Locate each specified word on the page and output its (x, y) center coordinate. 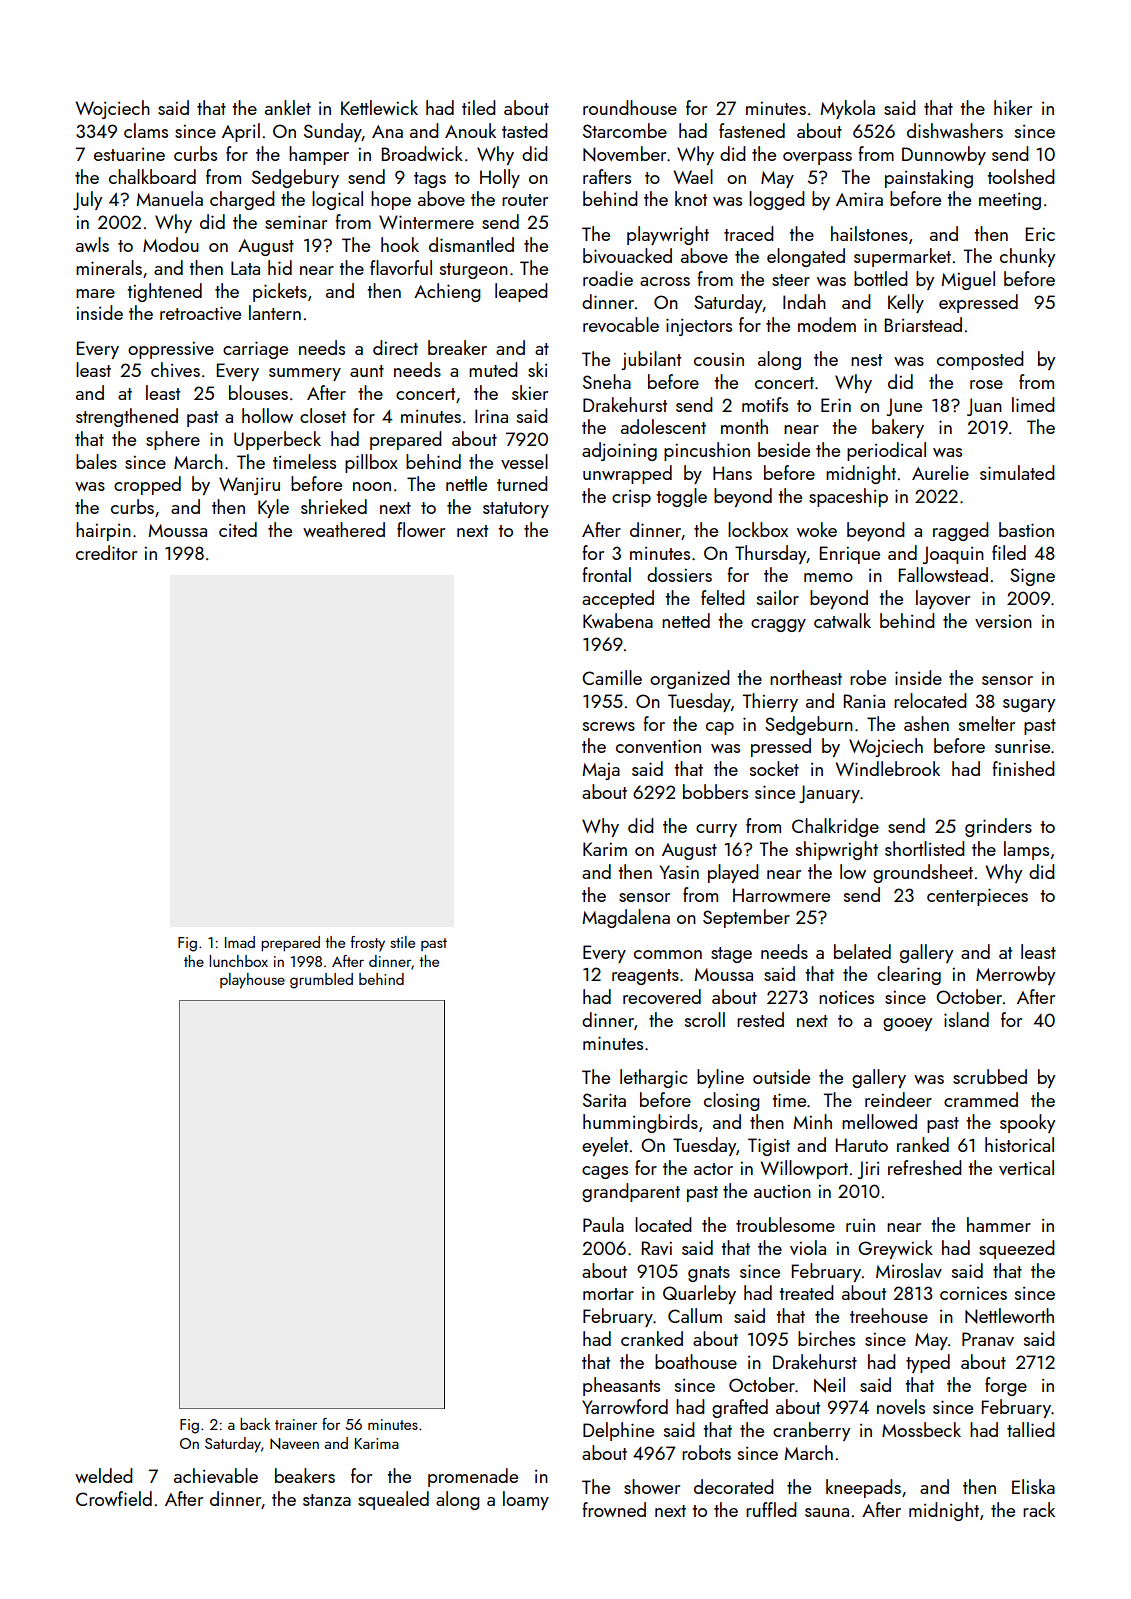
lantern (275, 312)
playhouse (252, 981)
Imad (240, 942)
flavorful (401, 267)
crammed (981, 1099)
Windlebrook (888, 768)
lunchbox (238, 961)
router (525, 200)
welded (104, 1475)
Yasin (679, 872)
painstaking (929, 178)
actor (713, 1169)
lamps (1026, 850)
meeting (1010, 201)
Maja (601, 771)
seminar (296, 222)
